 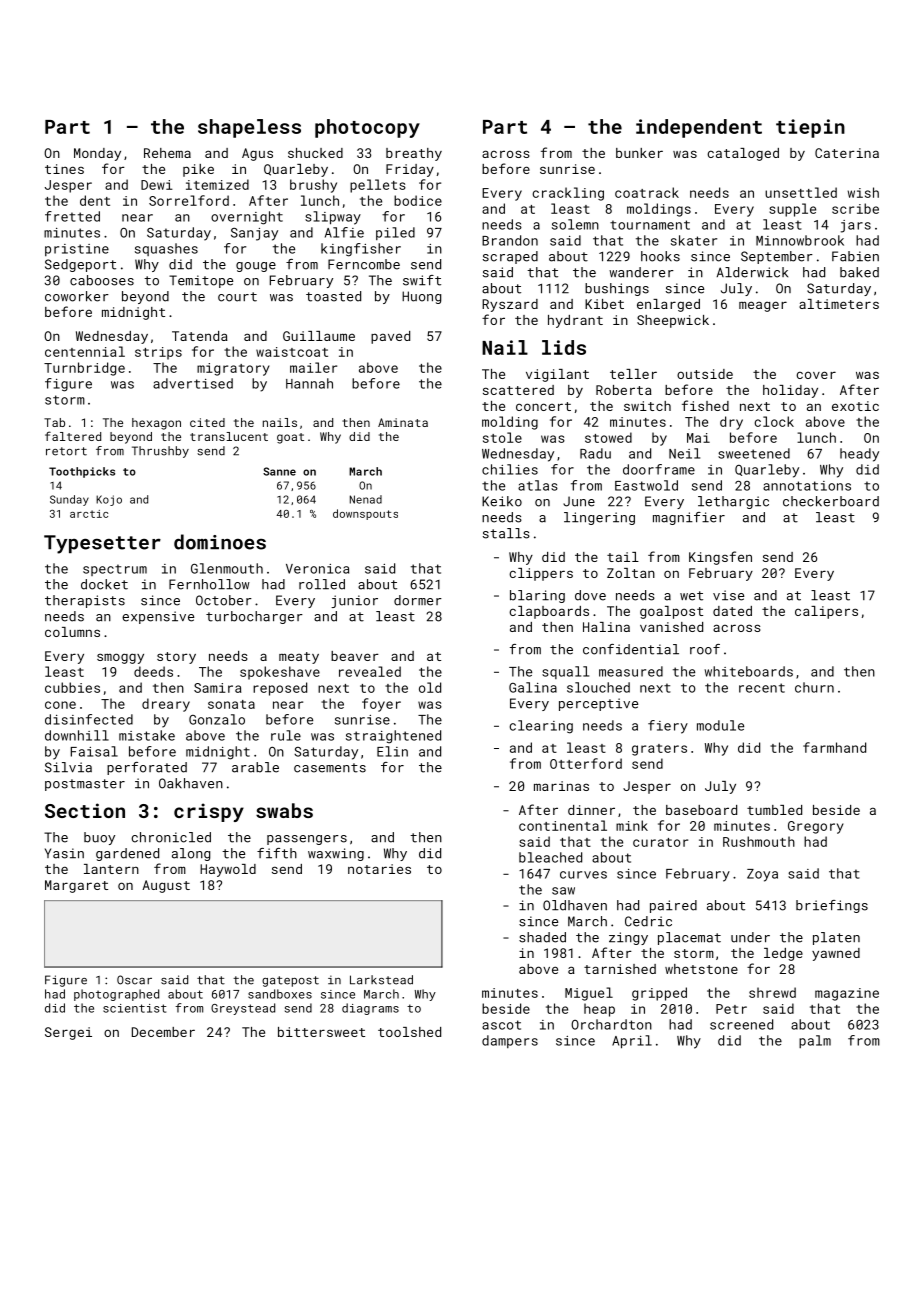 What do you see at coordinates (801, 192) in the screenshot?
I see `unsettled` at bounding box center [801, 192].
